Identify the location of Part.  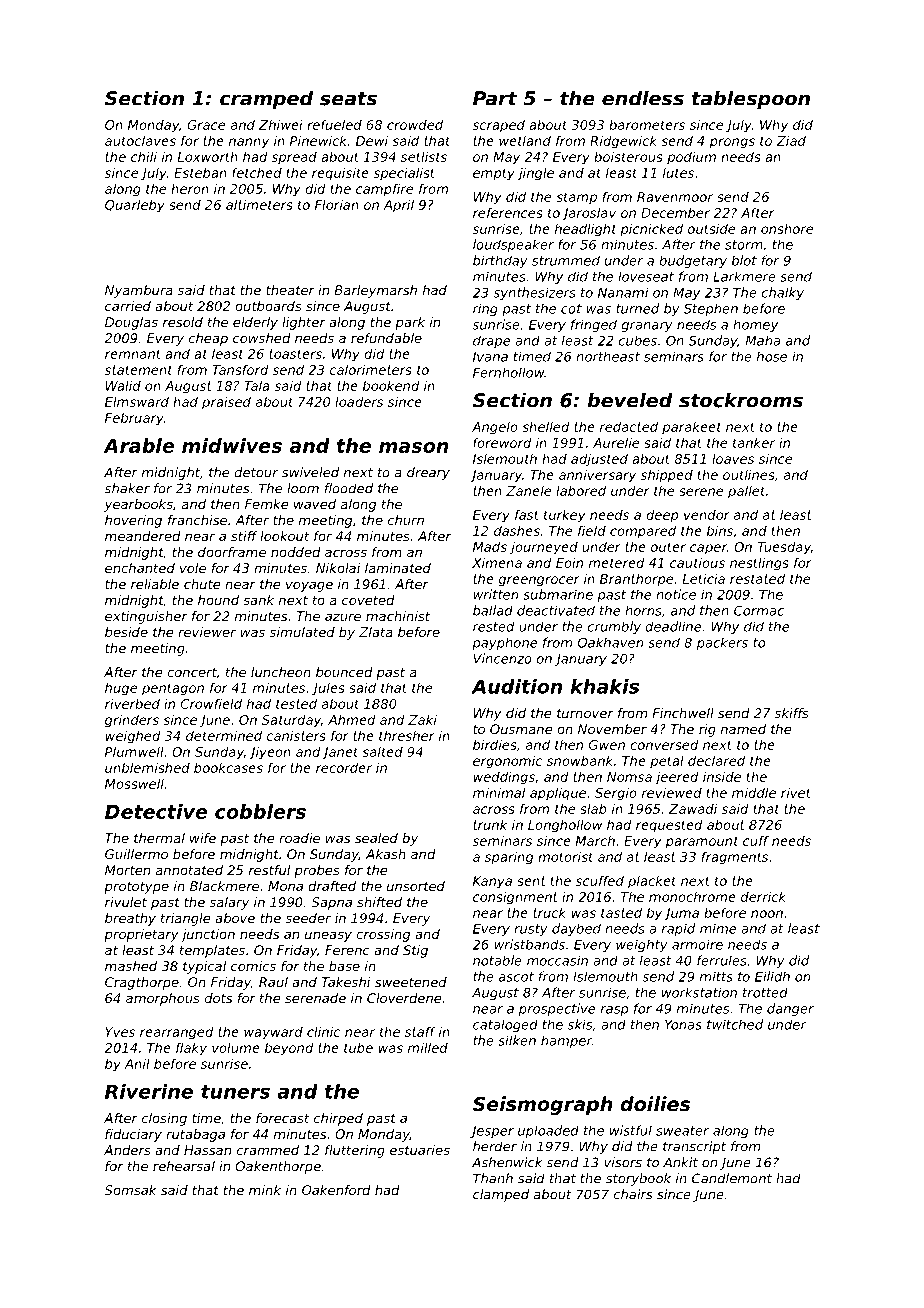
(495, 98).
